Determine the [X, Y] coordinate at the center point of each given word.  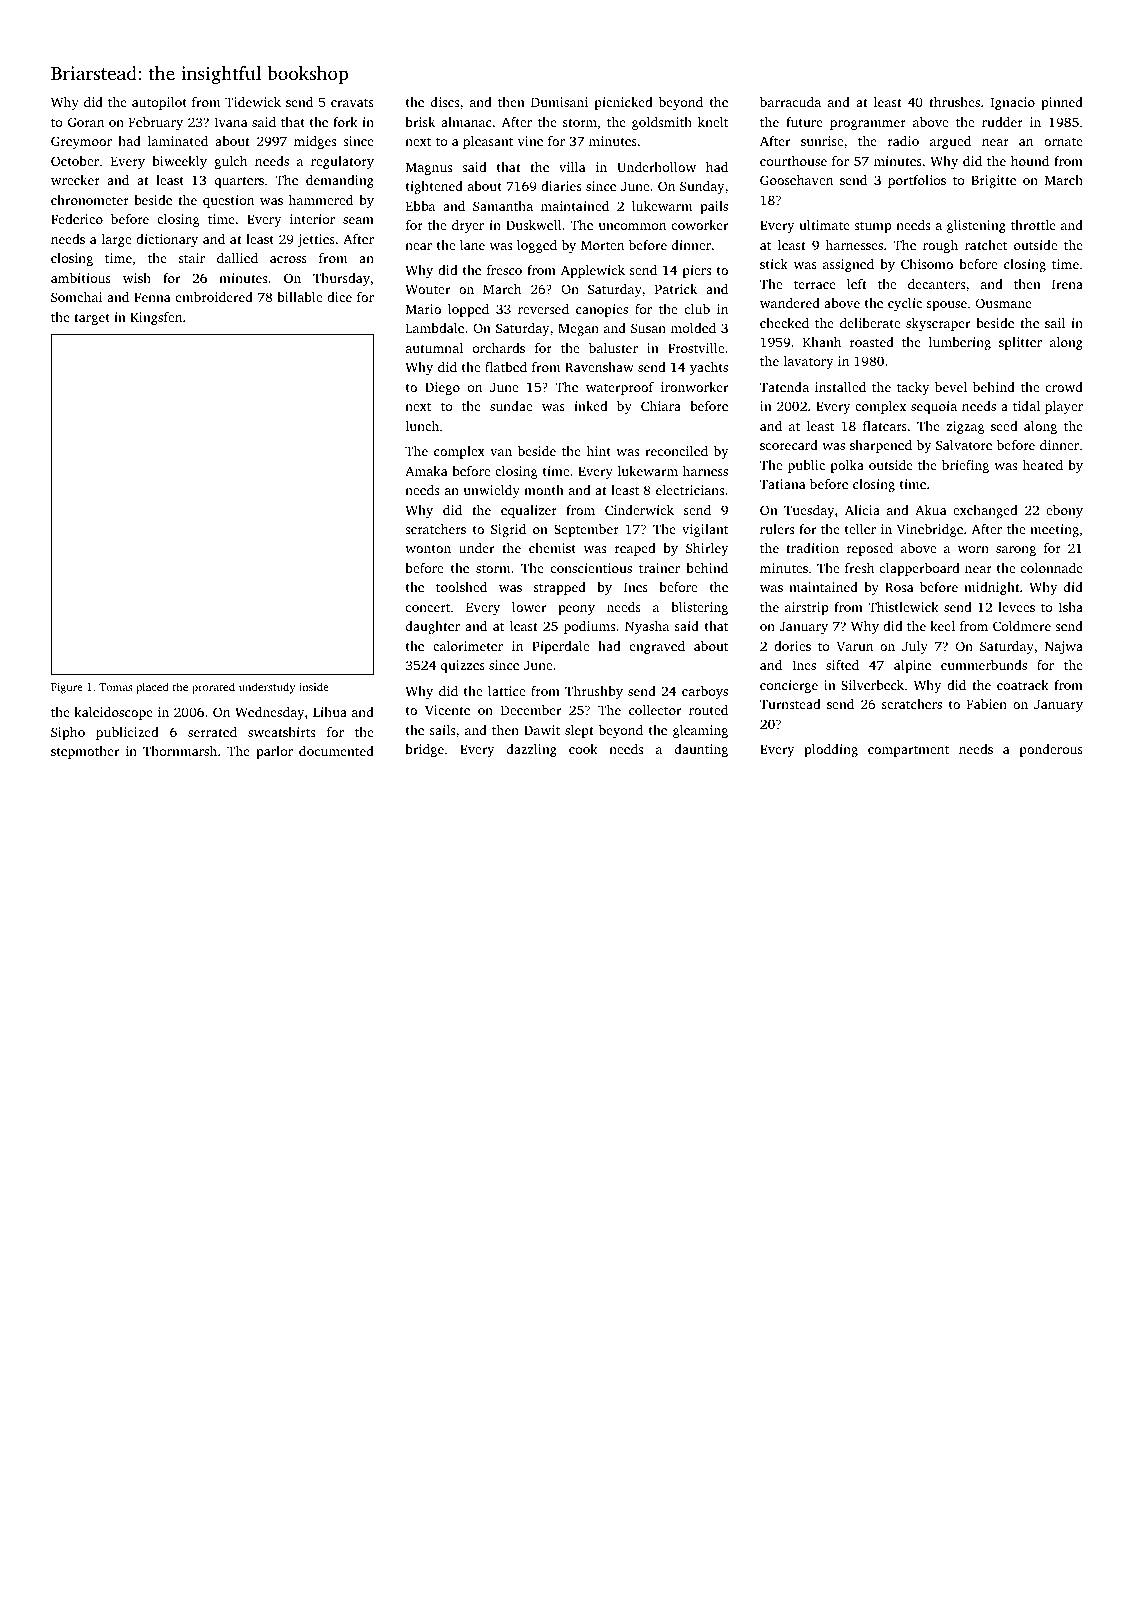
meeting [1054, 530]
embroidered [214, 297]
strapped [560, 588]
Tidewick [253, 102]
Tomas [115, 687]
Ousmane [1004, 303]
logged [537, 246]
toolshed [461, 587]
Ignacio [1013, 103]
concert [428, 608]
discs [445, 102]
